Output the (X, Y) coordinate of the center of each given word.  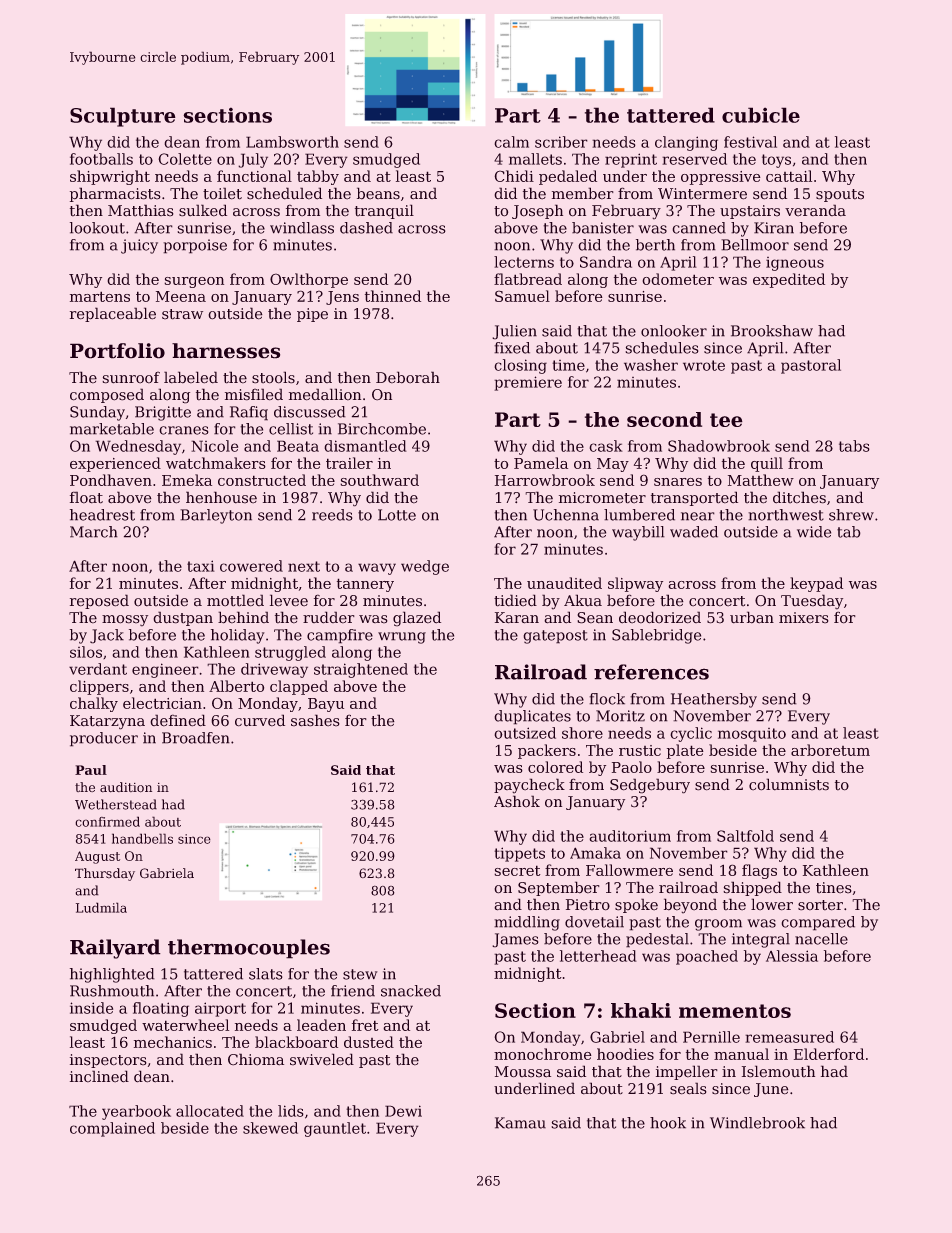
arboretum (830, 750)
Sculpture (123, 117)
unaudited (564, 583)
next (304, 566)
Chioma (256, 1059)
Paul (91, 770)
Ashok (517, 801)
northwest (786, 515)
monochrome (543, 1054)
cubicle (761, 115)
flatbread (528, 279)
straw (182, 314)
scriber (561, 142)
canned (699, 228)
